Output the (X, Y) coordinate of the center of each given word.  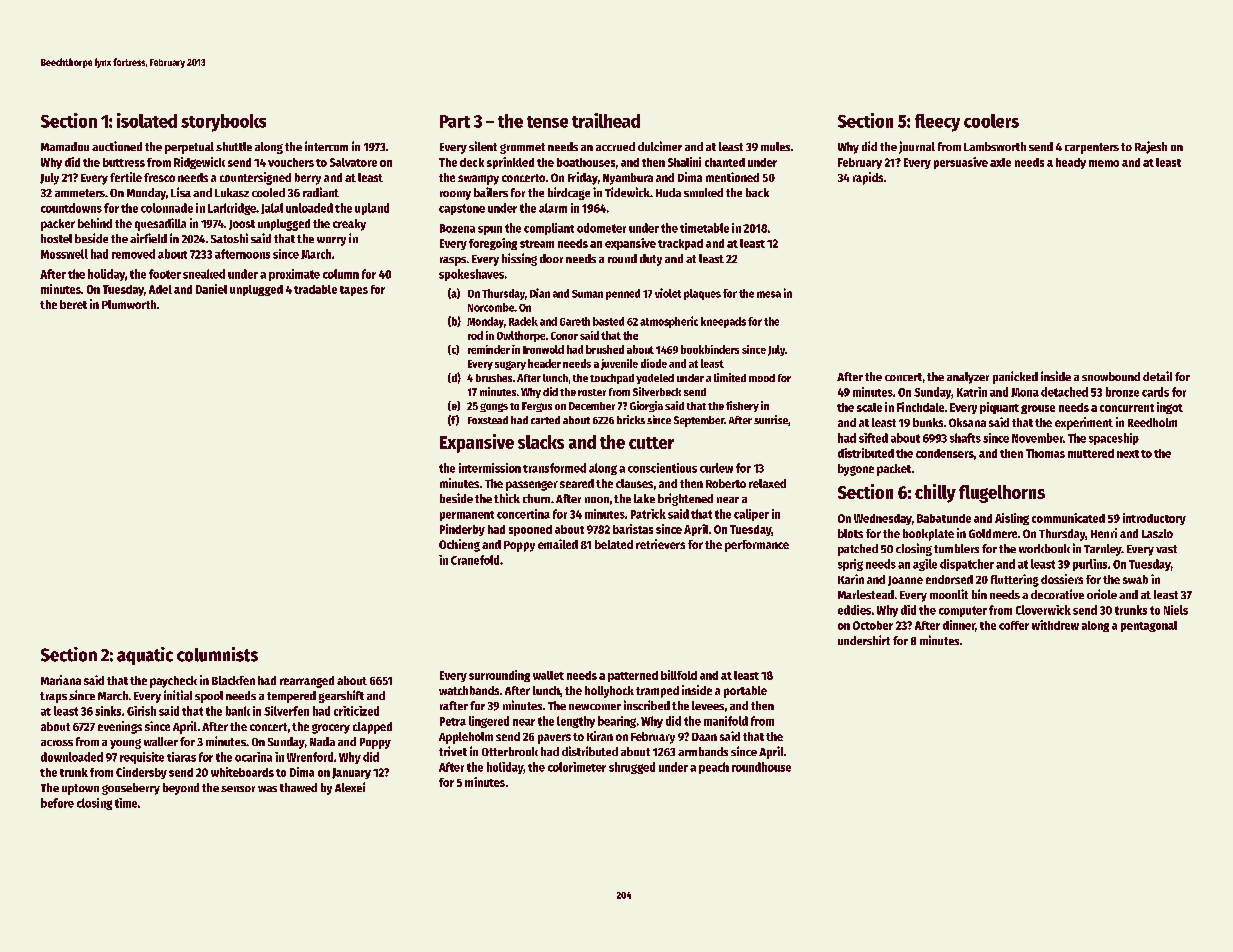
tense (547, 122)
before (57, 803)
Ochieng (459, 545)
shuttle (234, 146)
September (699, 421)
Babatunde (944, 518)
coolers (991, 121)
